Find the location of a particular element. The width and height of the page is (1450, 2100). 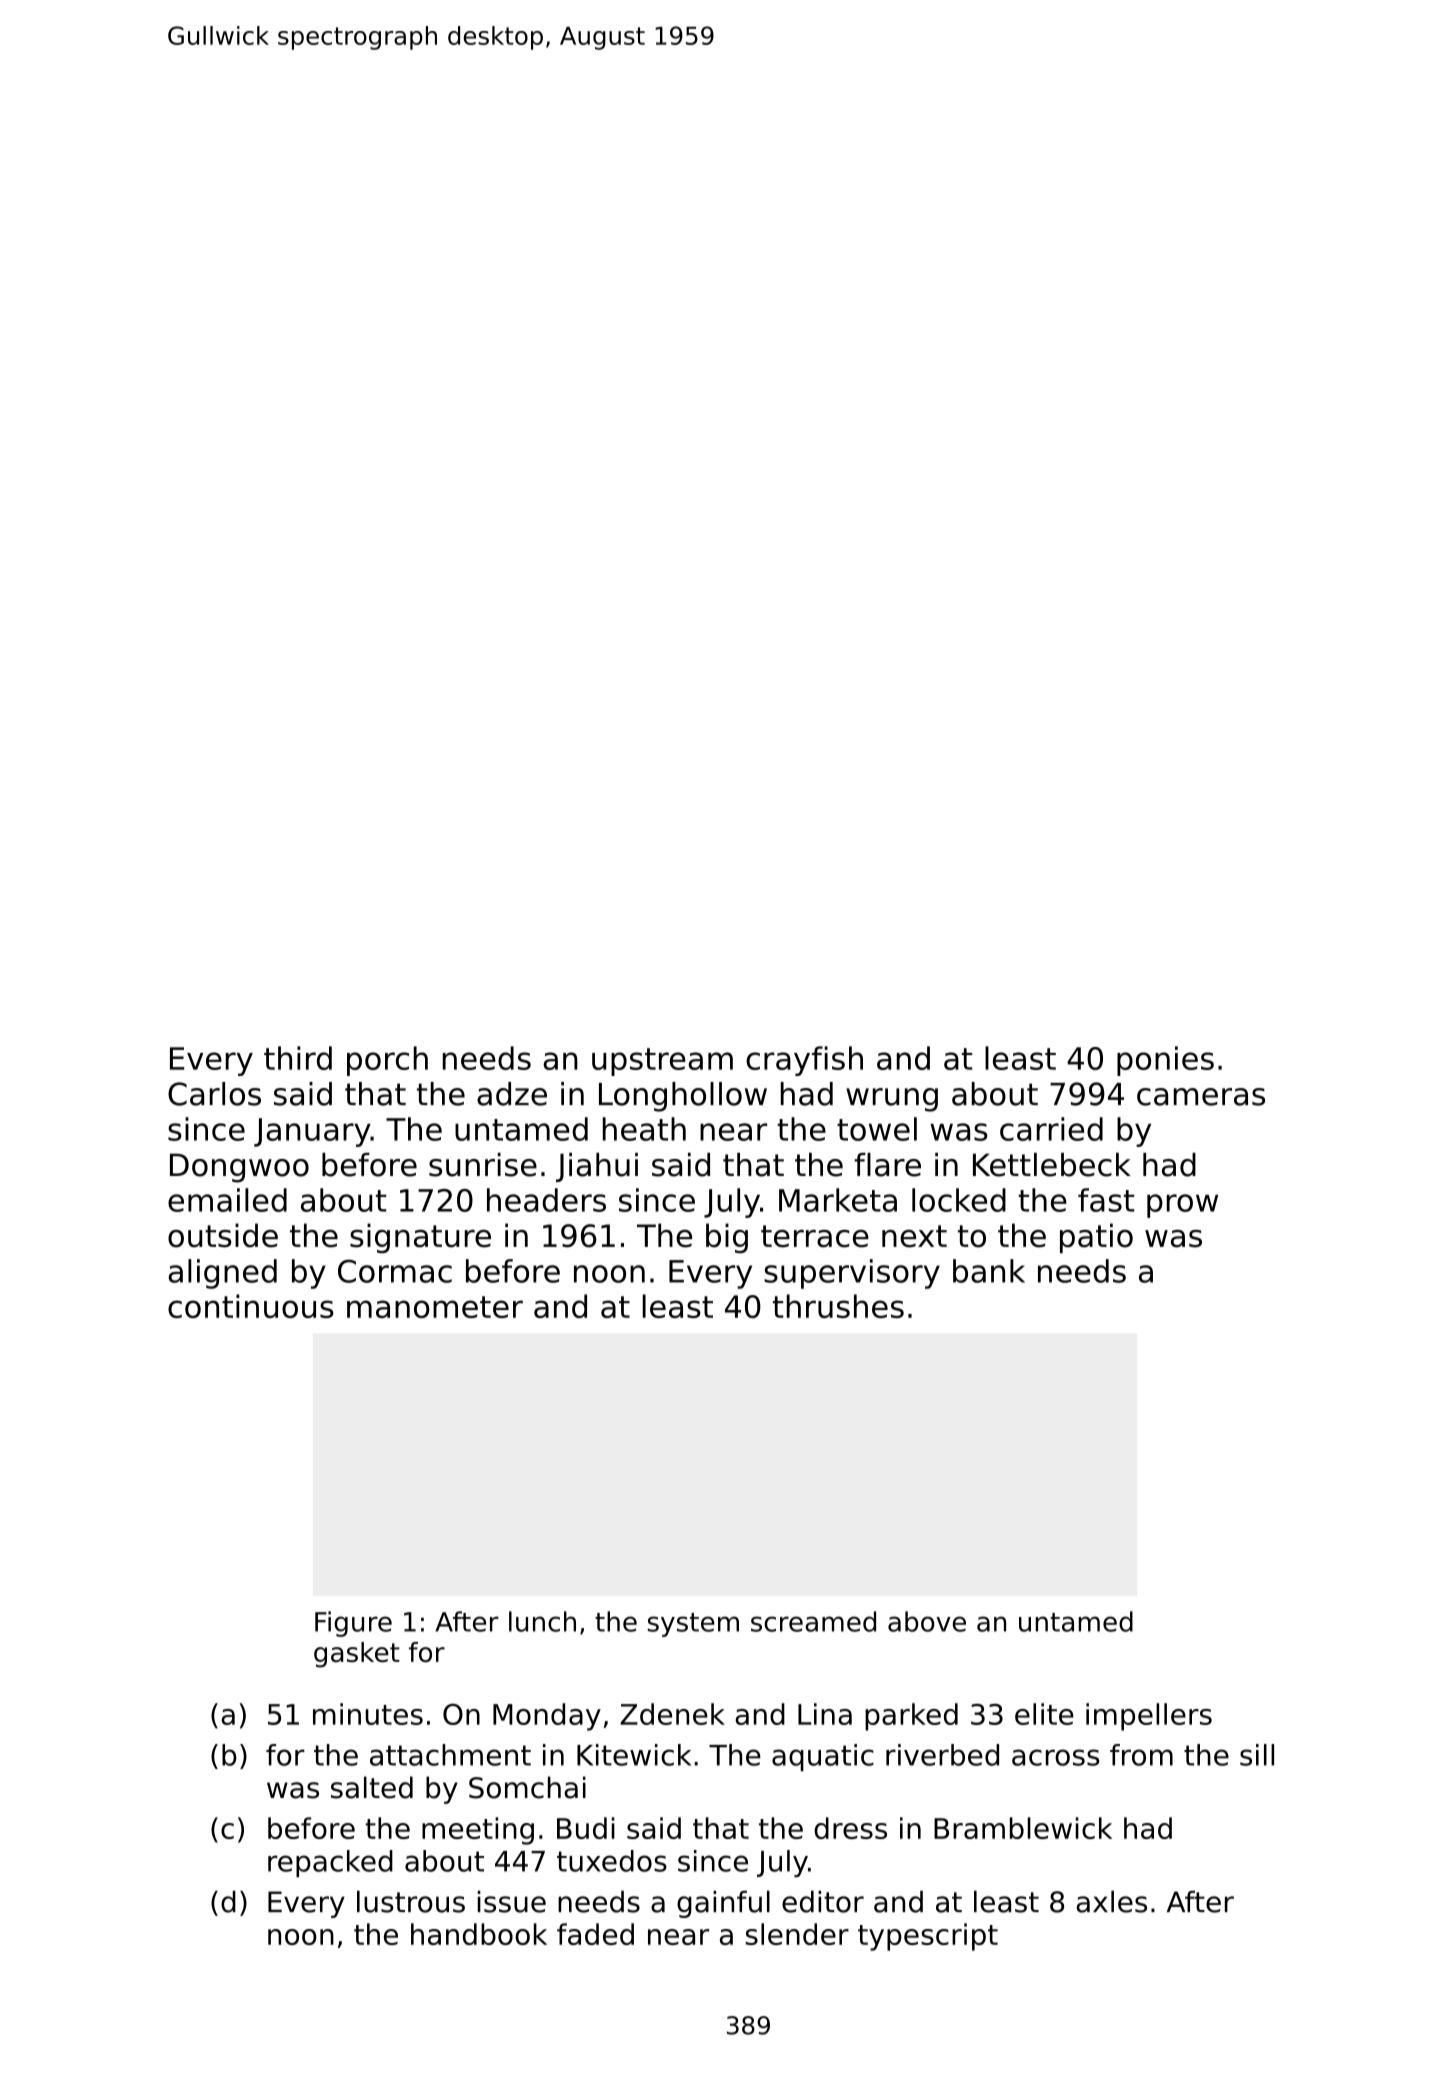

above is located at coordinates (927, 1621).
